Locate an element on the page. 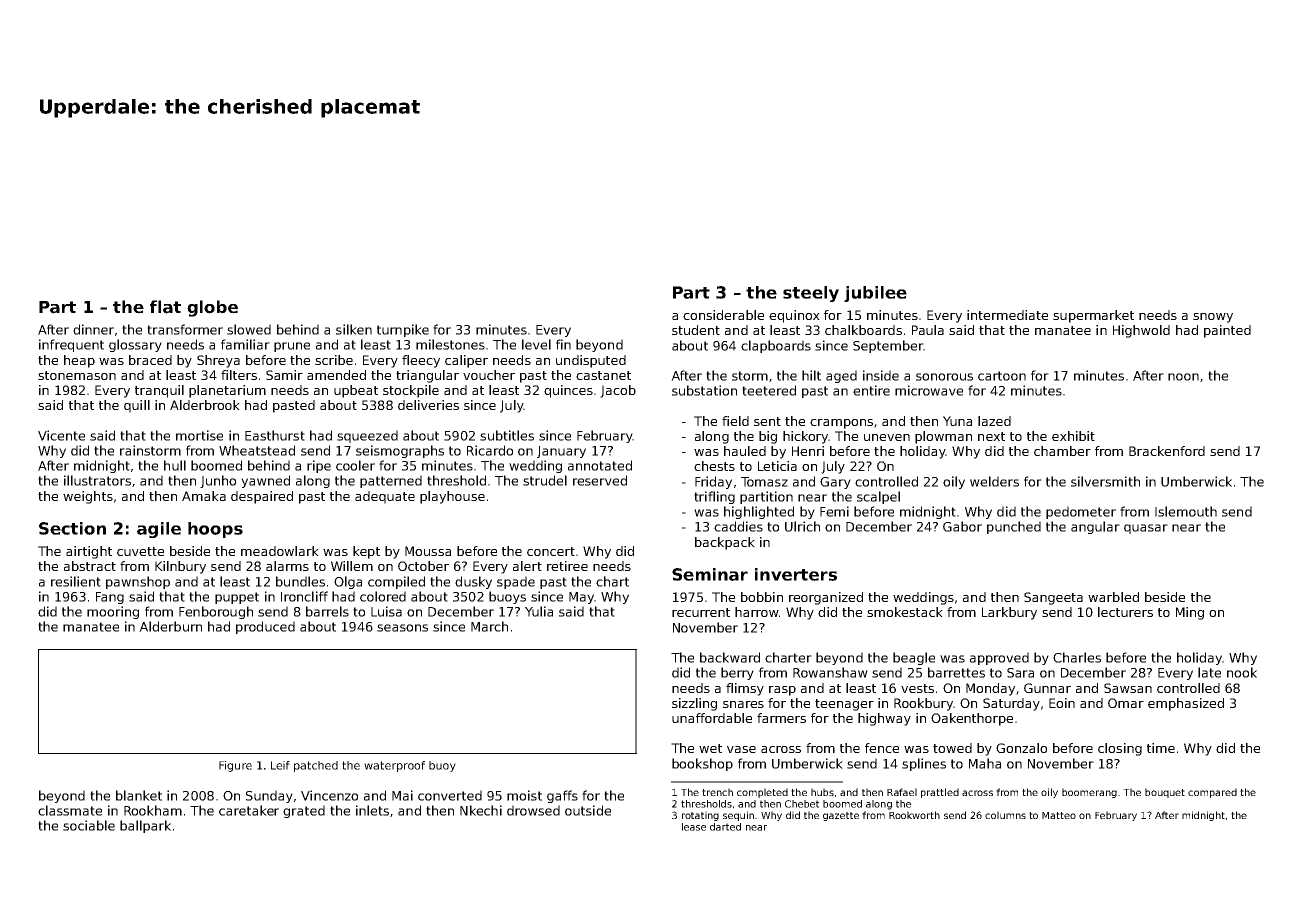 This document has height=924, width=1308. Brackenford is located at coordinates (1167, 451).
